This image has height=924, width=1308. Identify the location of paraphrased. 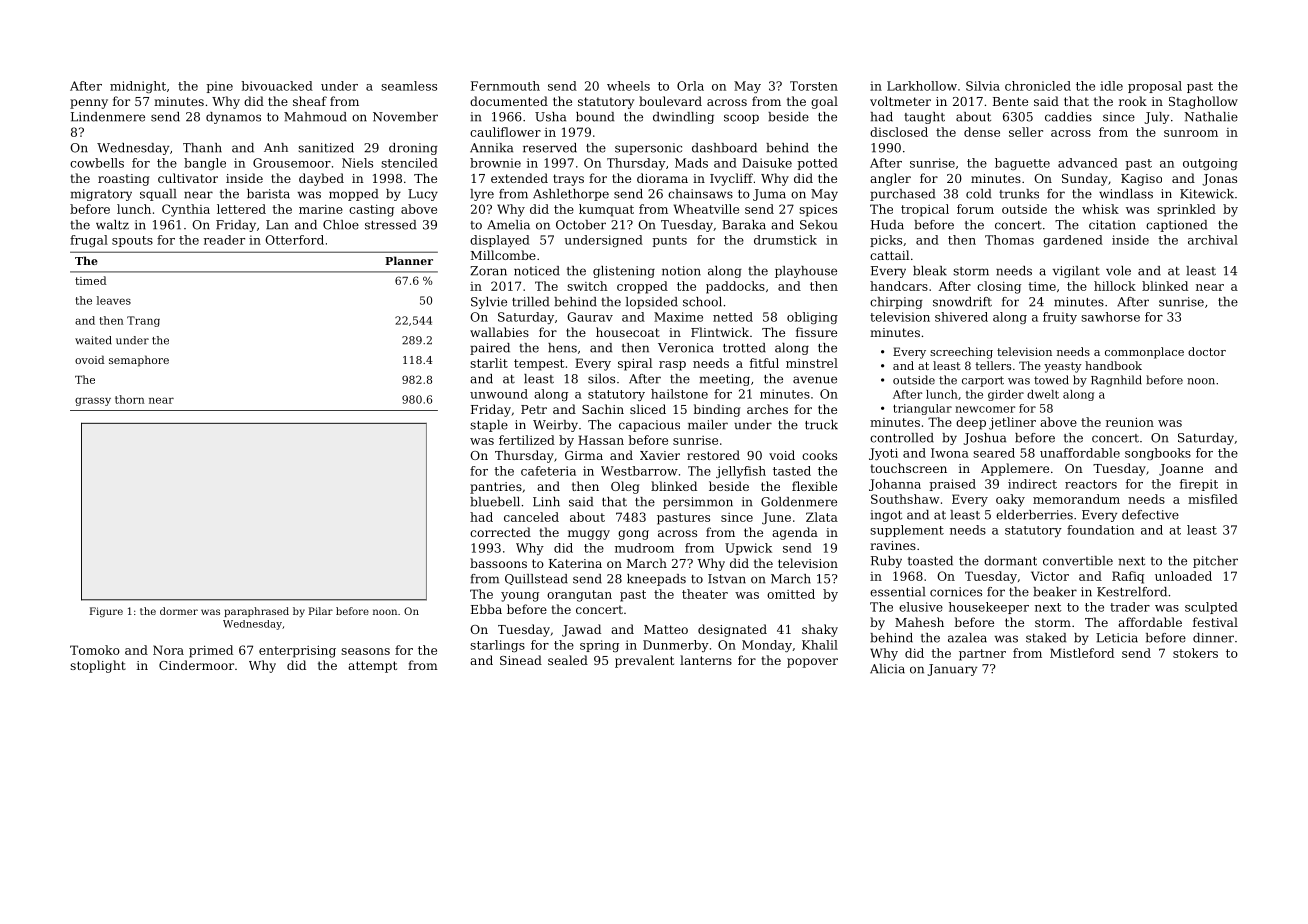
(256, 612).
